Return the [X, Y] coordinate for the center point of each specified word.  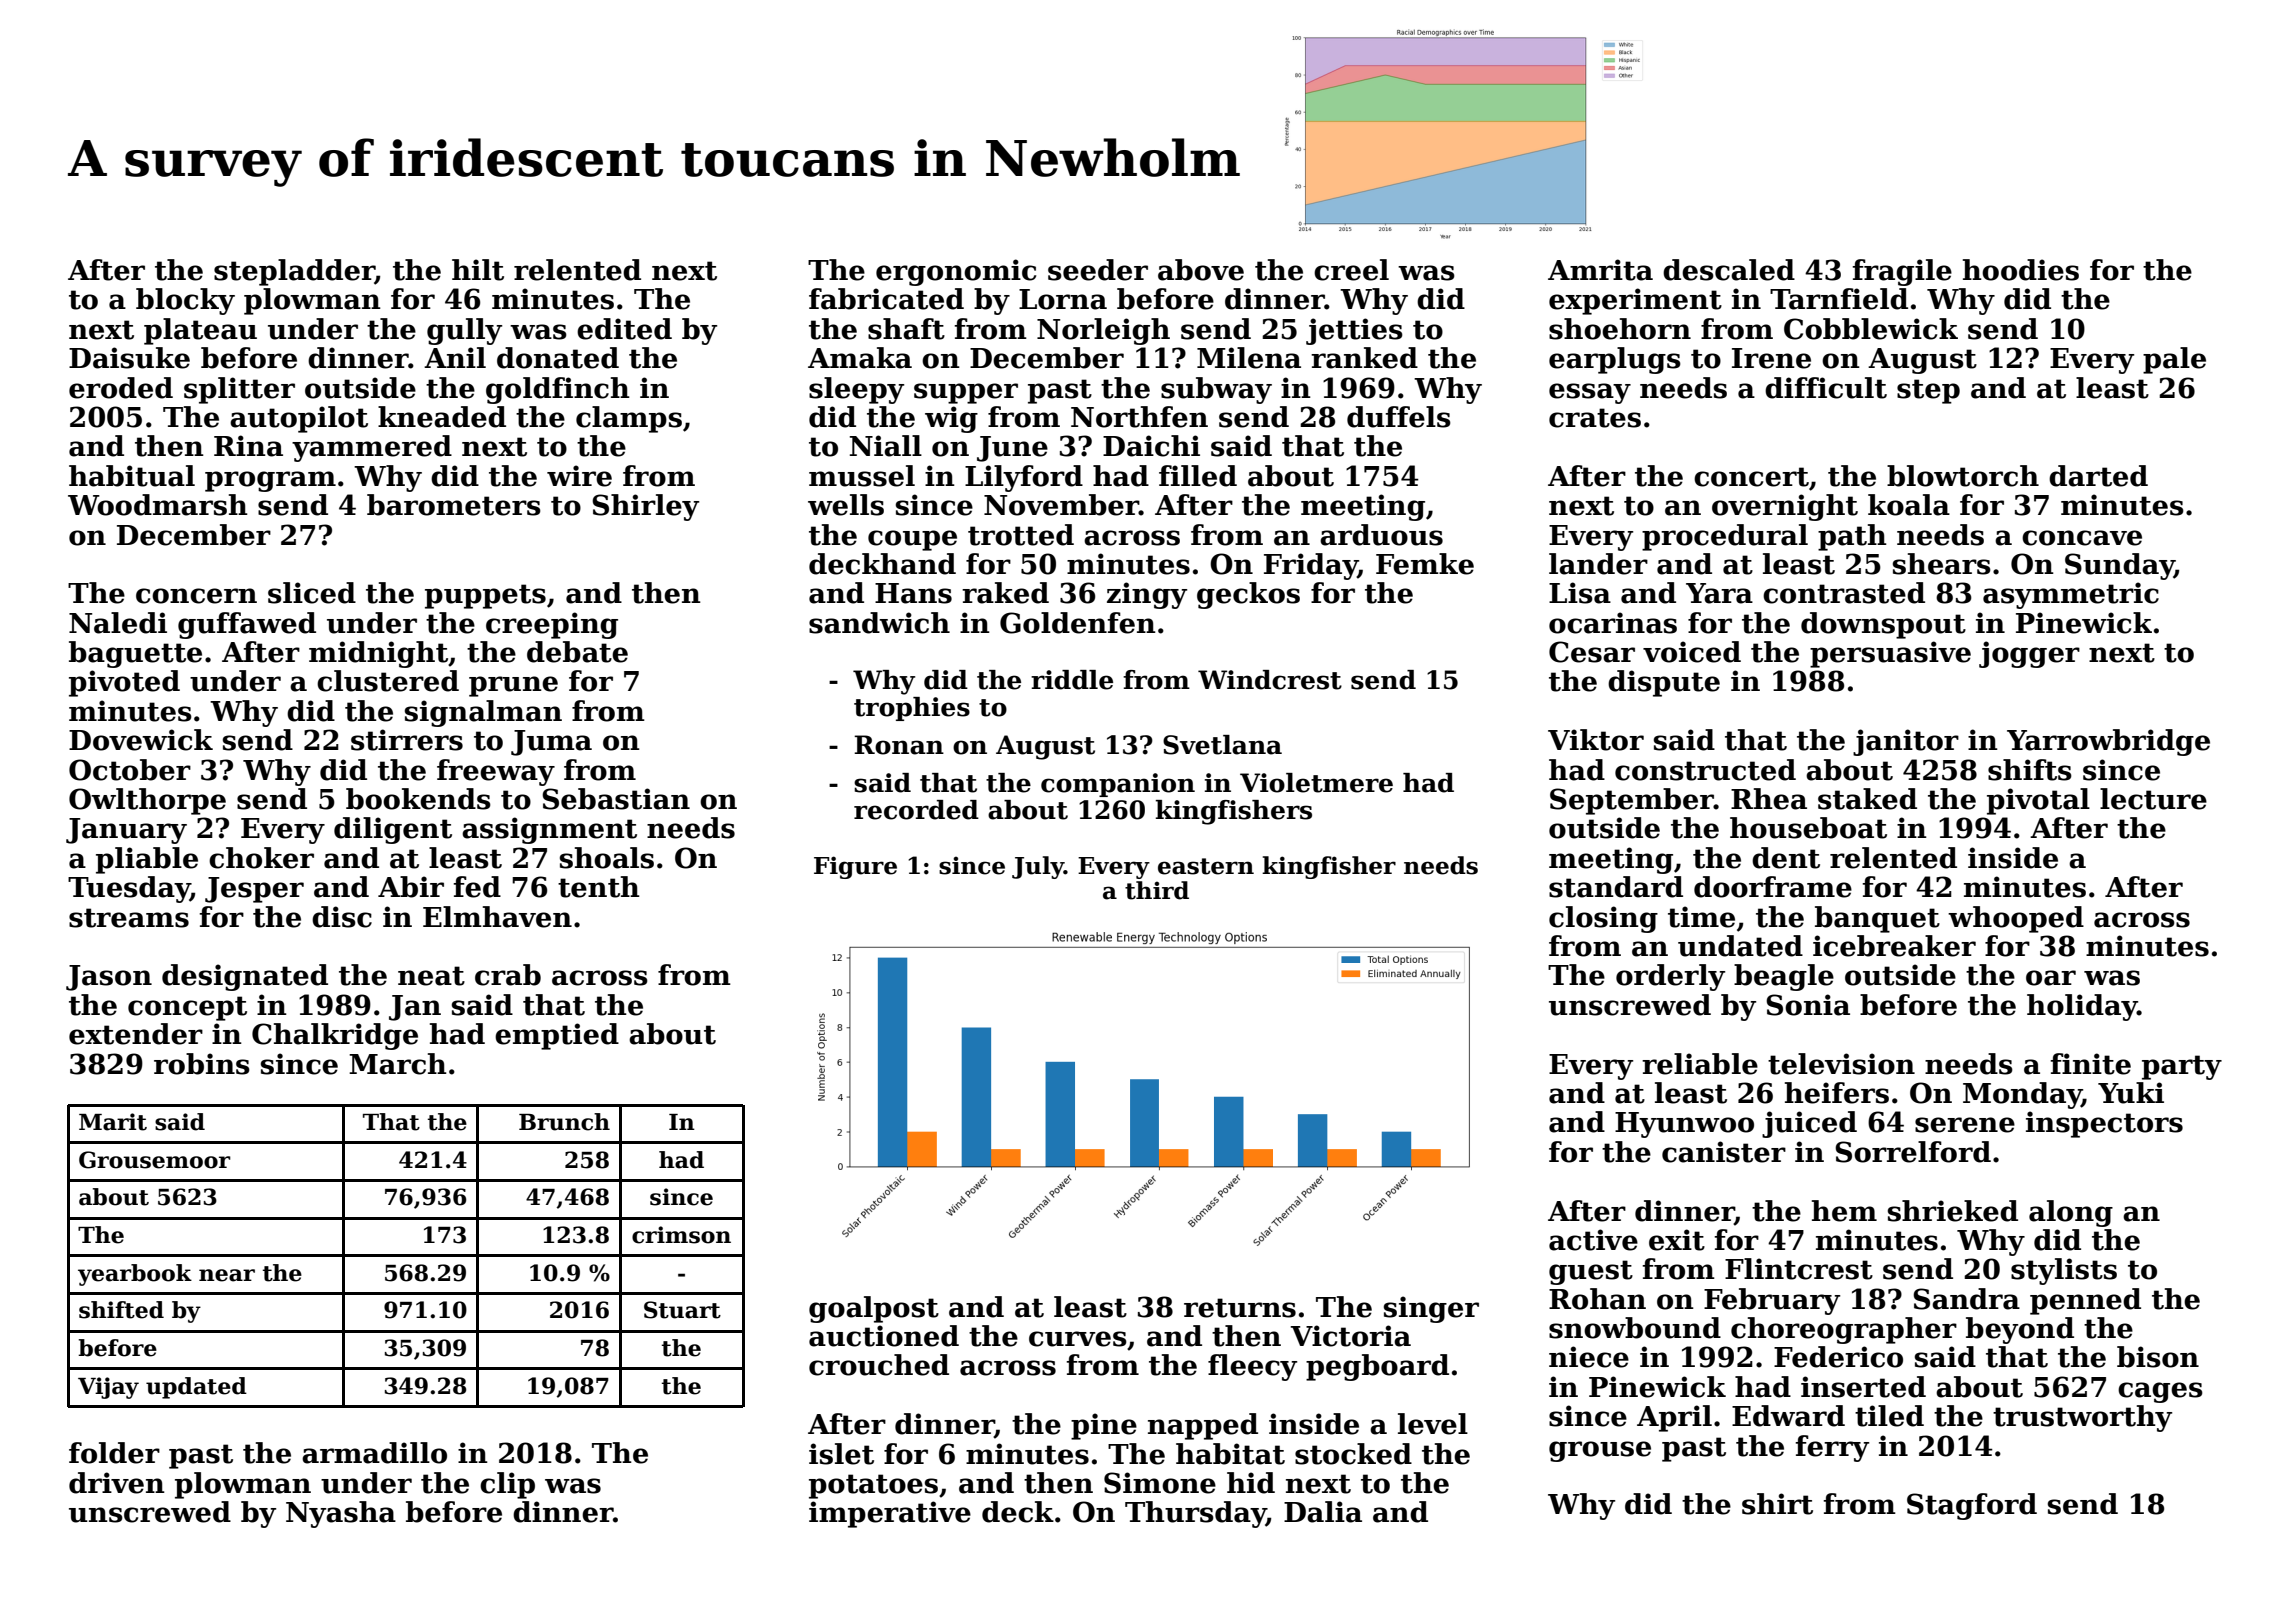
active [1593, 1240]
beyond [2020, 1330]
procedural [1725, 537]
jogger [2029, 654]
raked [1005, 593]
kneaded [442, 417]
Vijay [108, 1388]
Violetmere [1316, 783]
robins [202, 1064]
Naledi [118, 623]
